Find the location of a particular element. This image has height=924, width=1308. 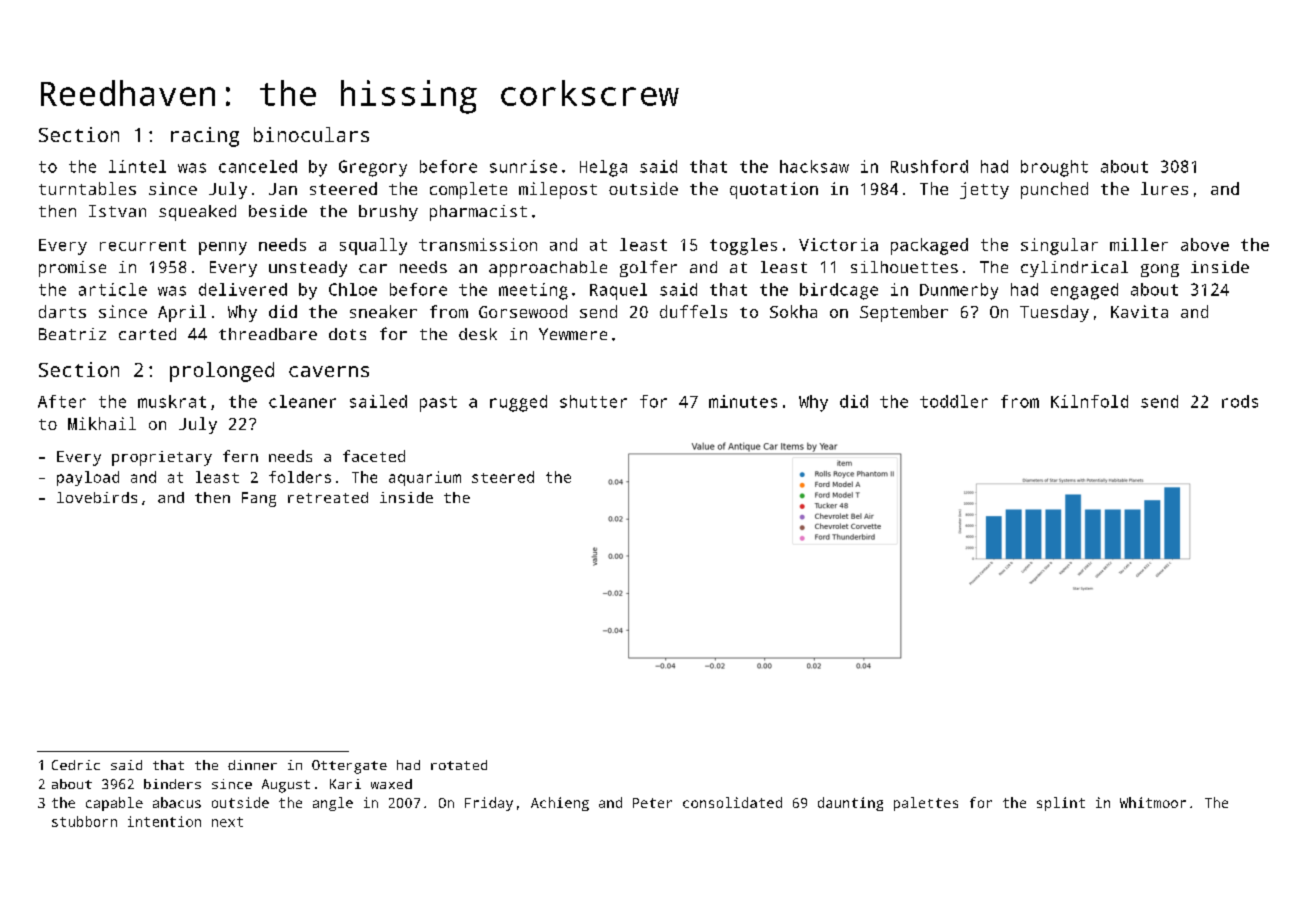

Helga is located at coordinates (603, 168).
